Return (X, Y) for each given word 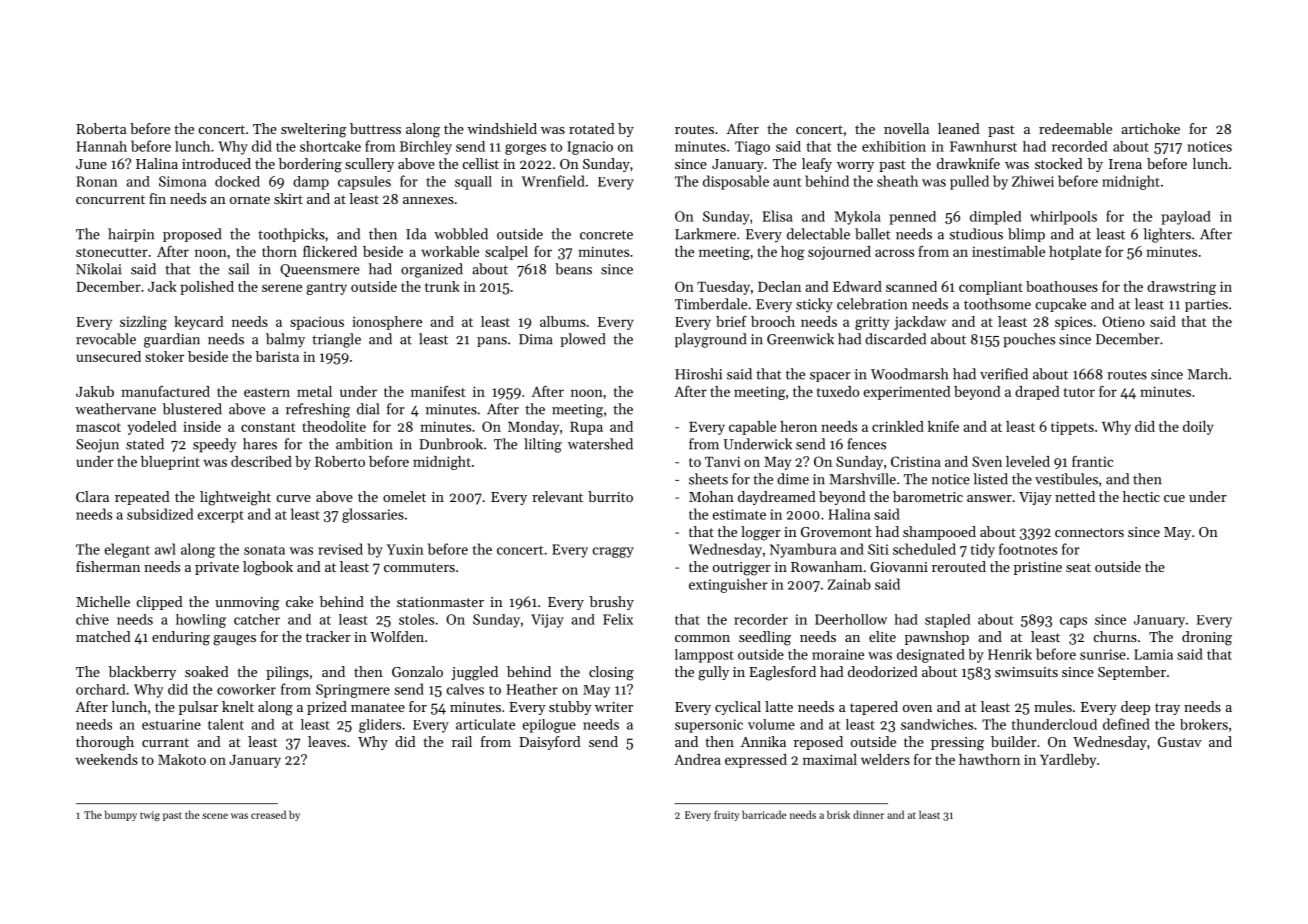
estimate (739, 514)
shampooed (939, 533)
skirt (288, 198)
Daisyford (550, 743)
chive (92, 619)
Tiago (752, 148)
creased (268, 814)
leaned (959, 128)
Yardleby (1068, 761)
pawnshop (937, 638)
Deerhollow (851, 619)
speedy (215, 445)
